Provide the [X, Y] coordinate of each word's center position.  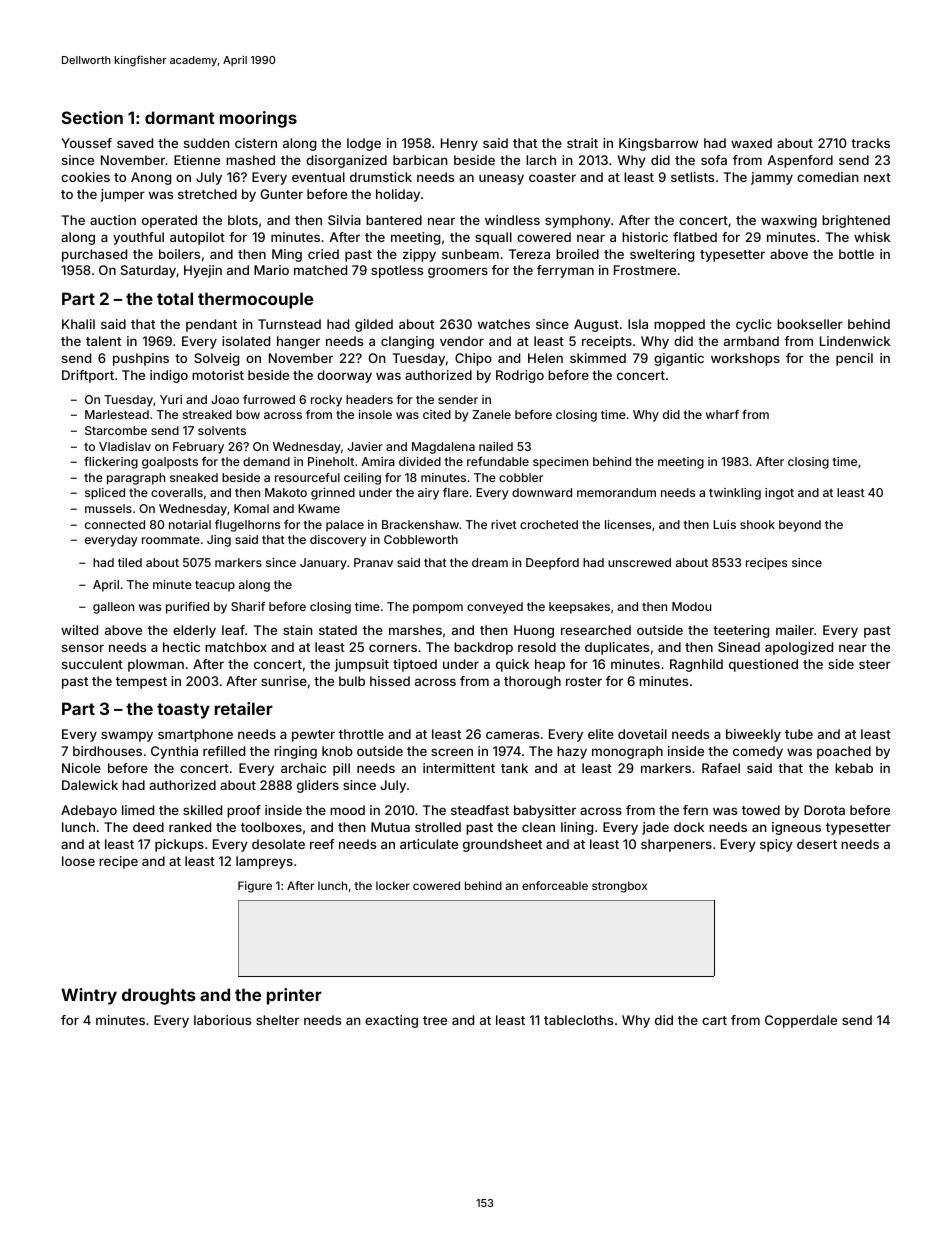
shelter [277, 1020]
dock [689, 827]
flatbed [695, 237]
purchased [94, 255]
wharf [722, 414]
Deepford [552, 564]
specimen [560, 463]
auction [113, 220]
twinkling [735, 494]
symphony [578, 221]
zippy [419, 255]
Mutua [390, 827]
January [323, 564]
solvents [222, 430]
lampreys [264, 862]
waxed [751, 143]
